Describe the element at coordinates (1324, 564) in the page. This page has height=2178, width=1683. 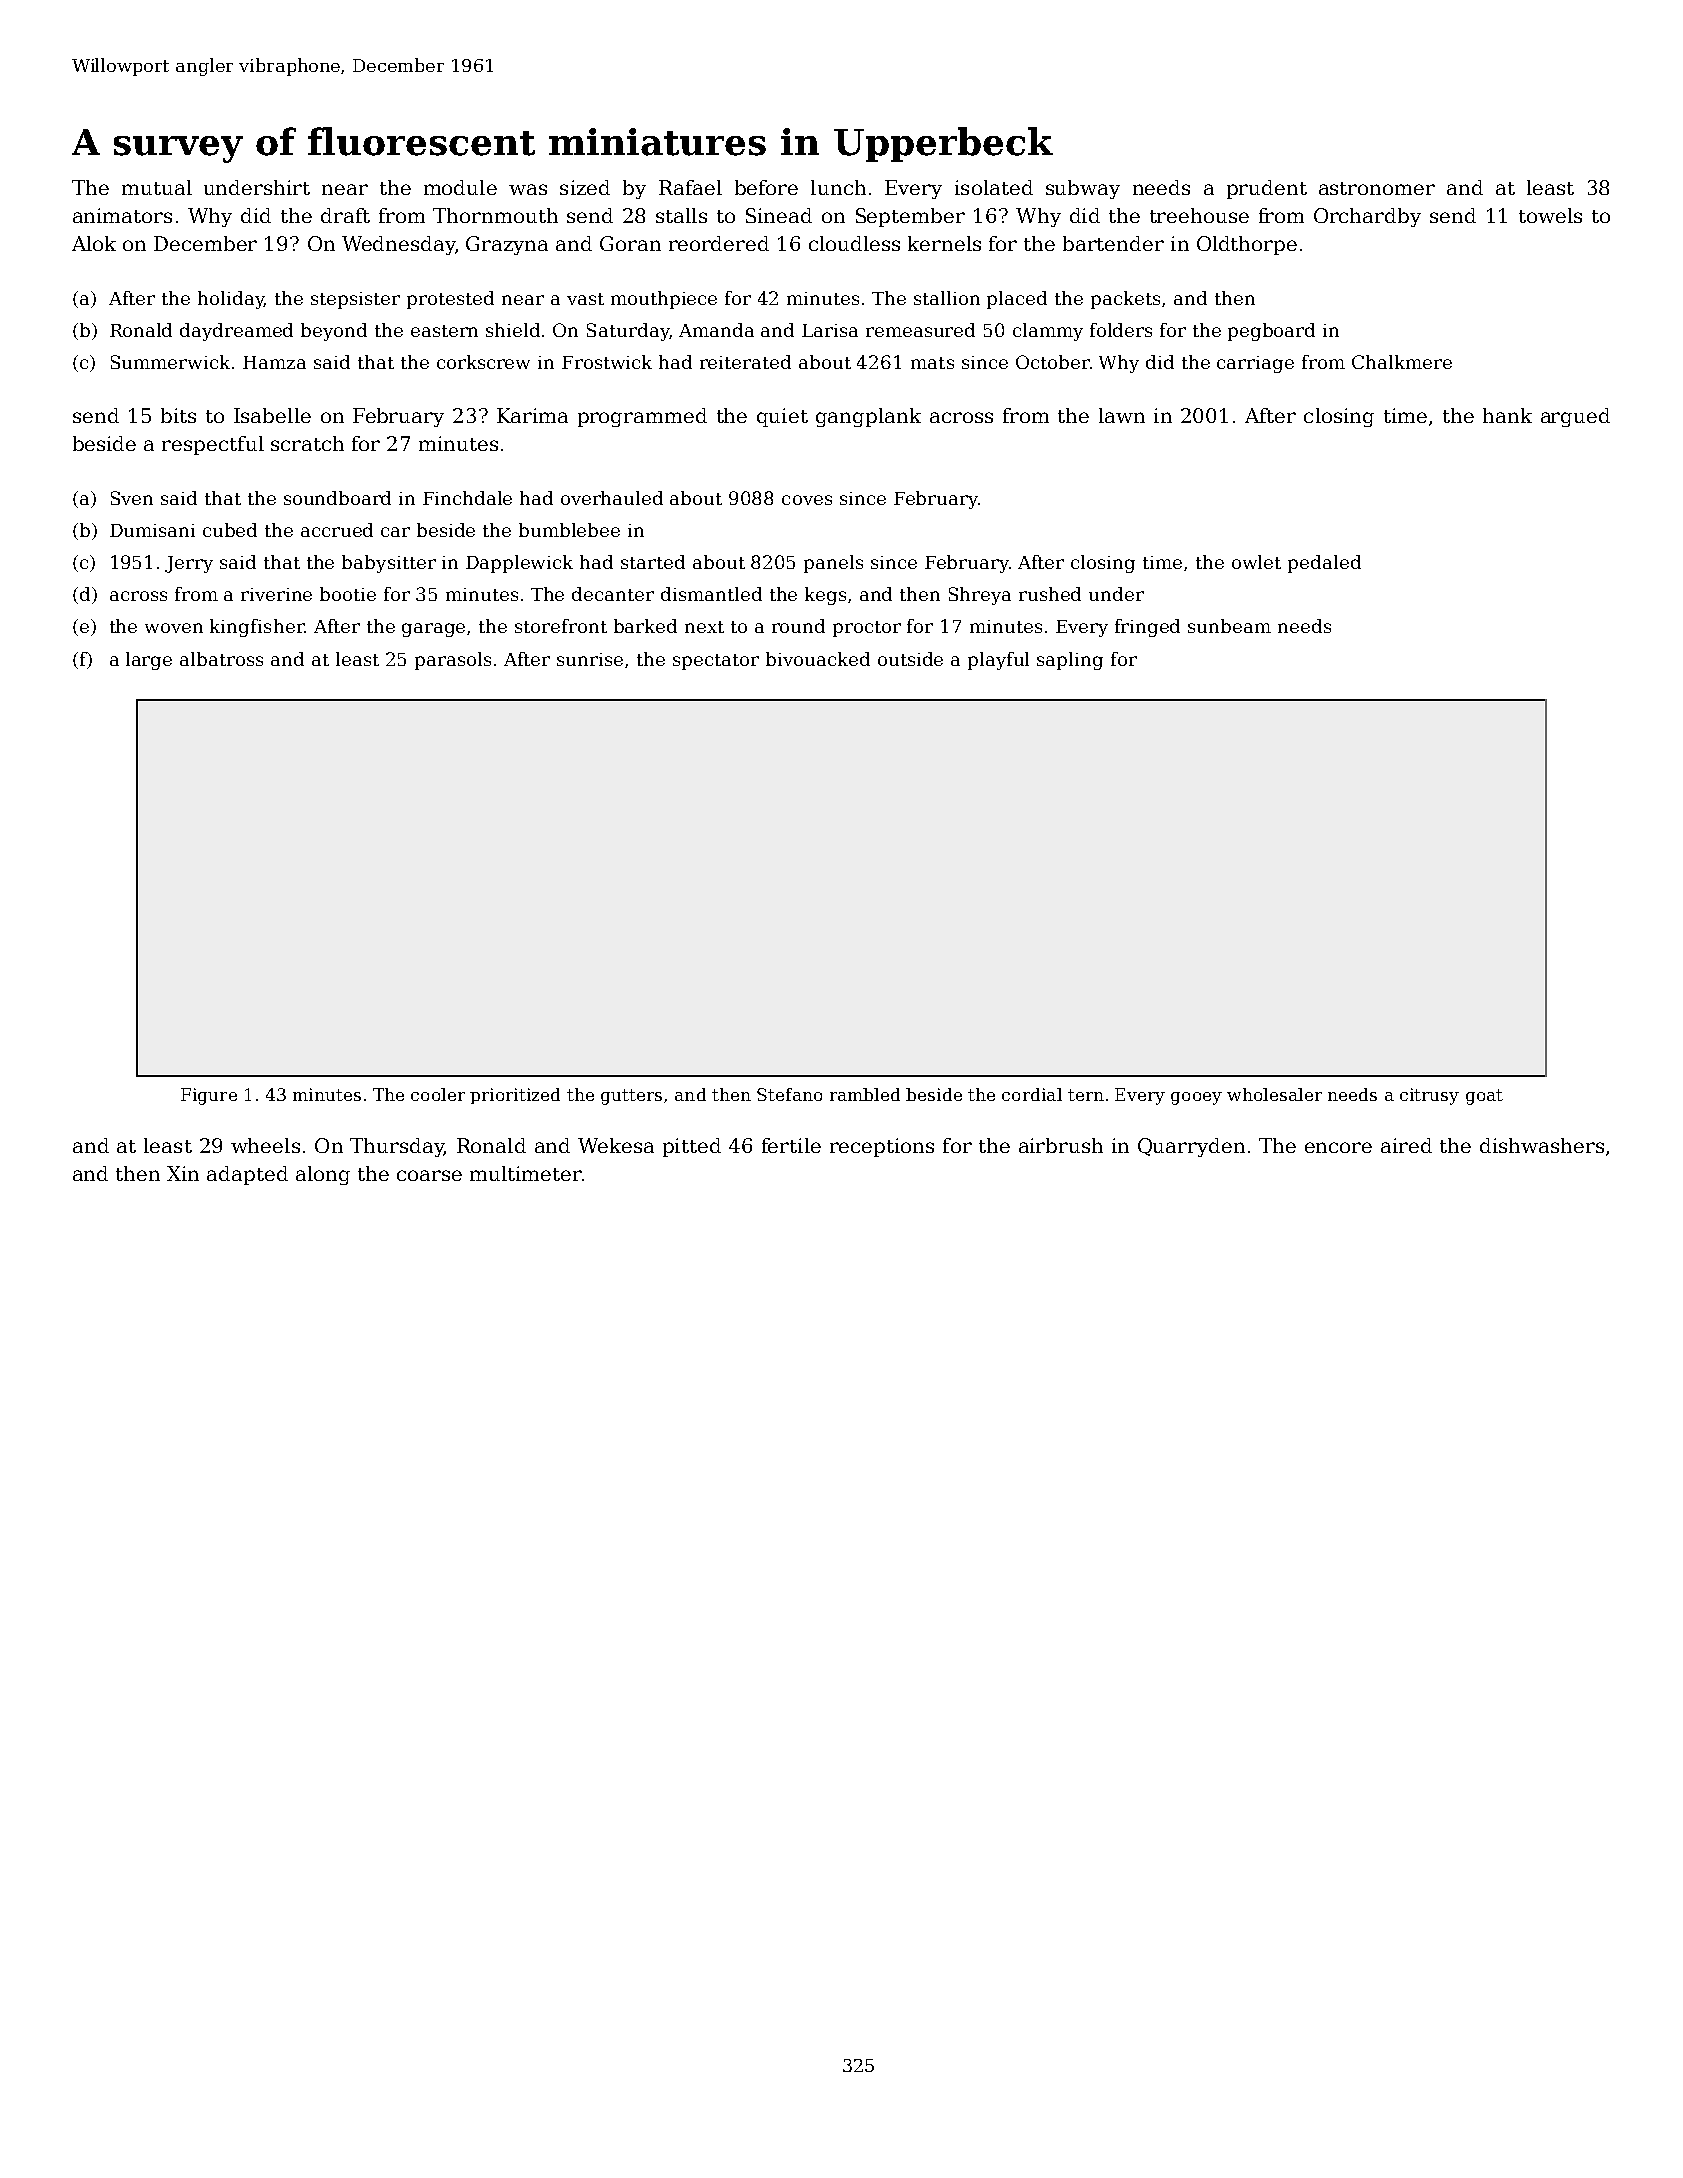
I see `pedaled` at that location.
